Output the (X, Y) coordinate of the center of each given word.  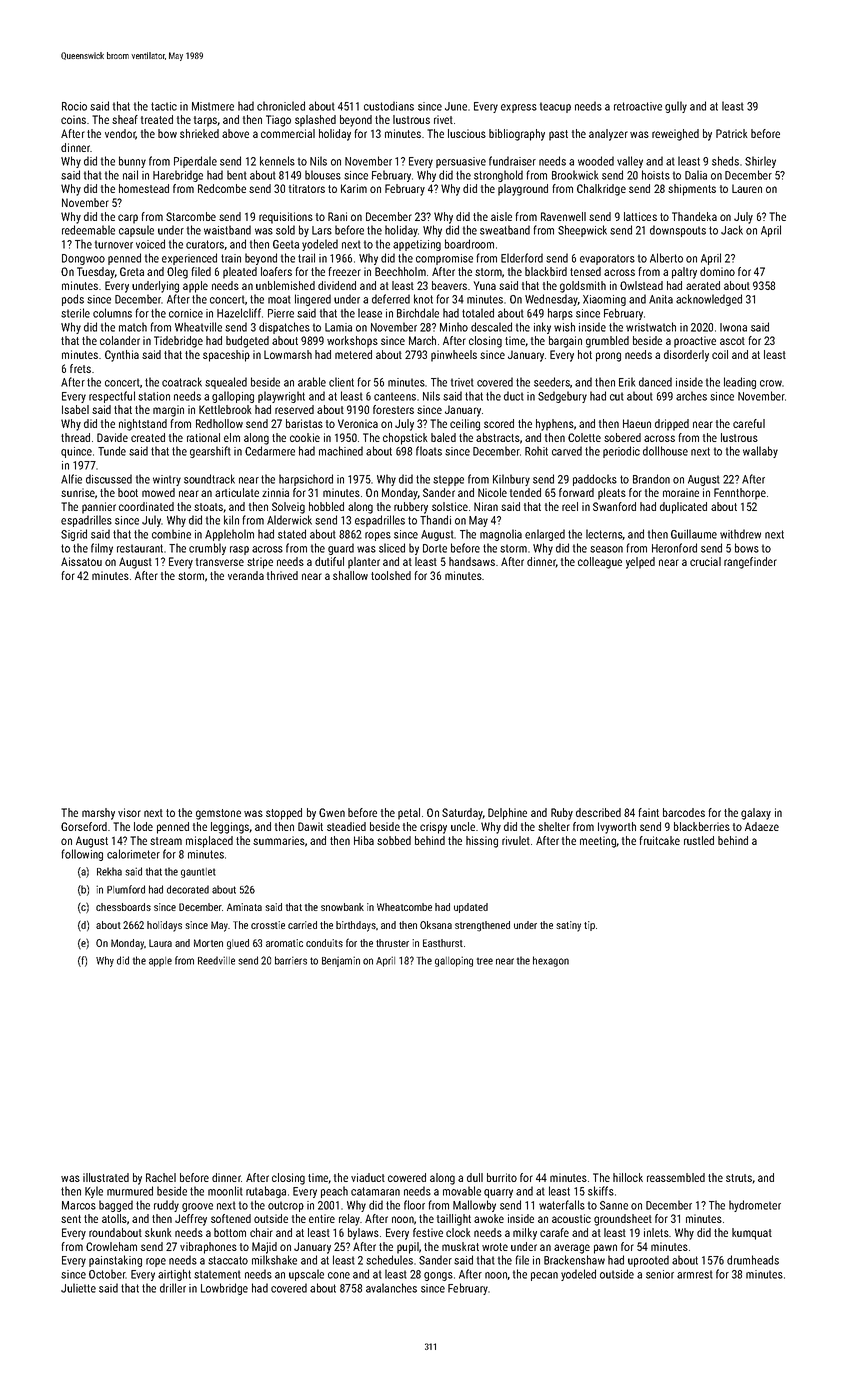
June (456, 106)
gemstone (218, 814)
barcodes (684, 812)
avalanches (391, 1288)
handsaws (472, 561)
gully (676, 107)
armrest (695, 1274)
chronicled (281, 106)
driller (173, 1288)
